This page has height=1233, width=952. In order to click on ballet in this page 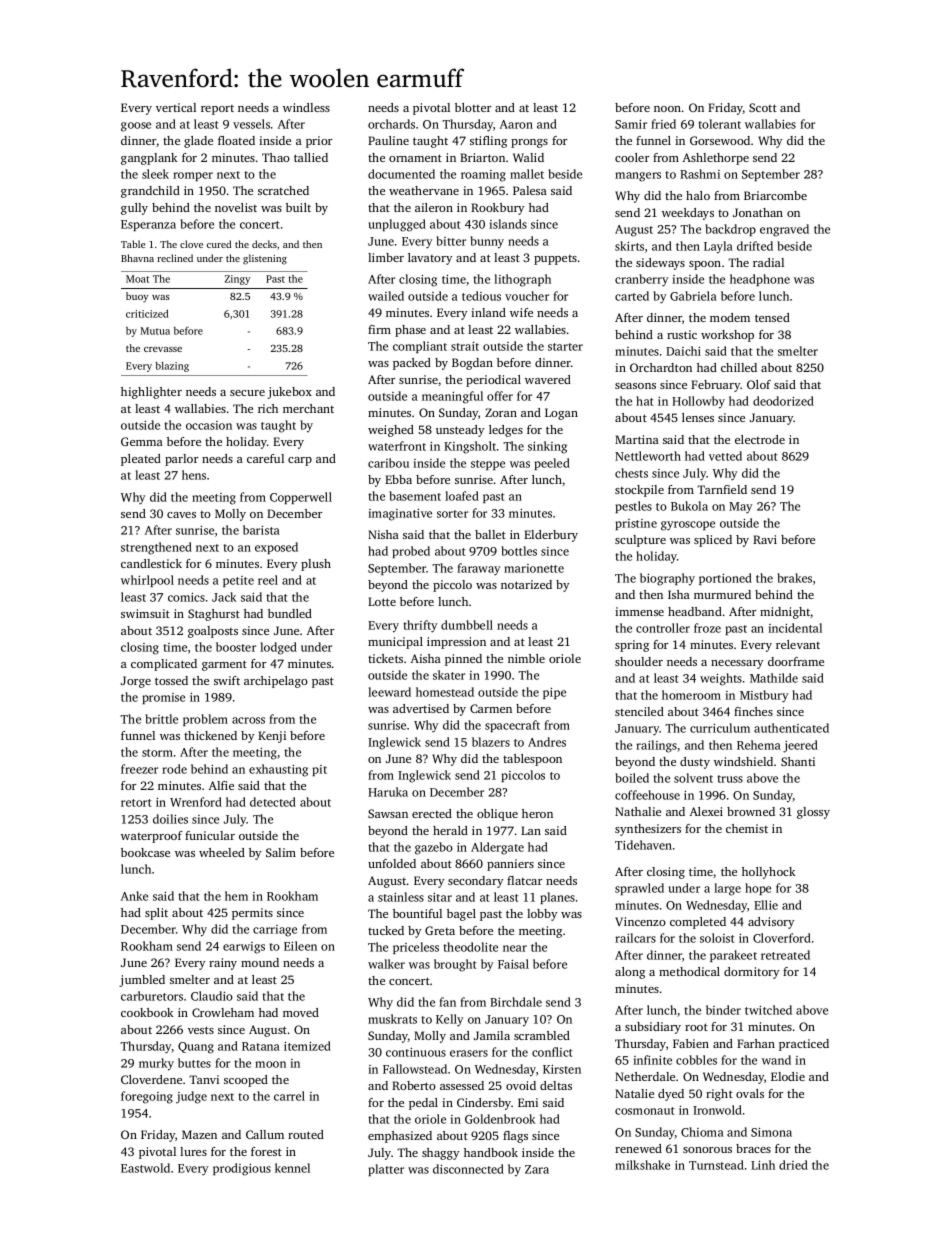, I will do `click(490, 534)`.
